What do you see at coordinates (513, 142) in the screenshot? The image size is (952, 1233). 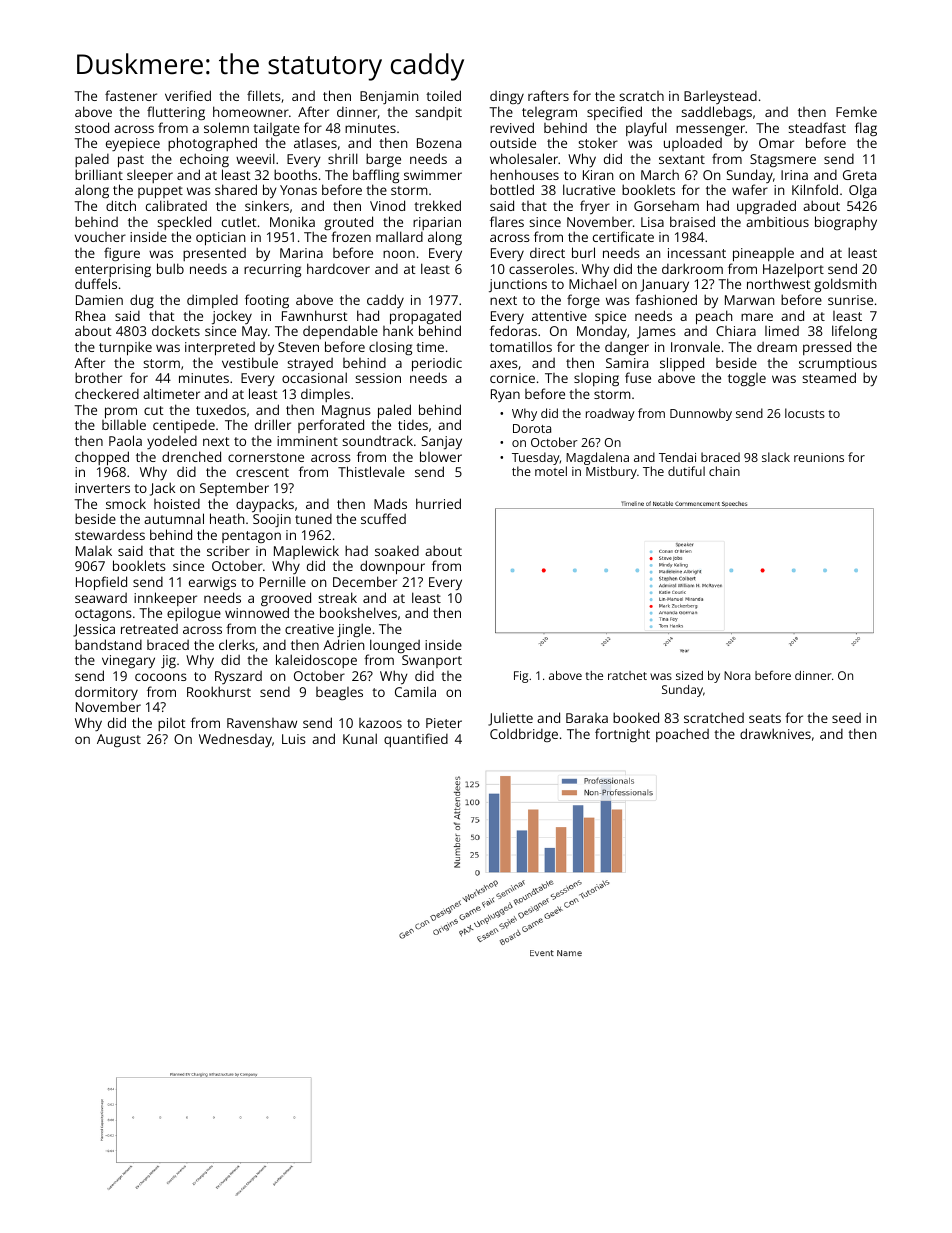 I see `outside` at bounding box center [513, 142].
